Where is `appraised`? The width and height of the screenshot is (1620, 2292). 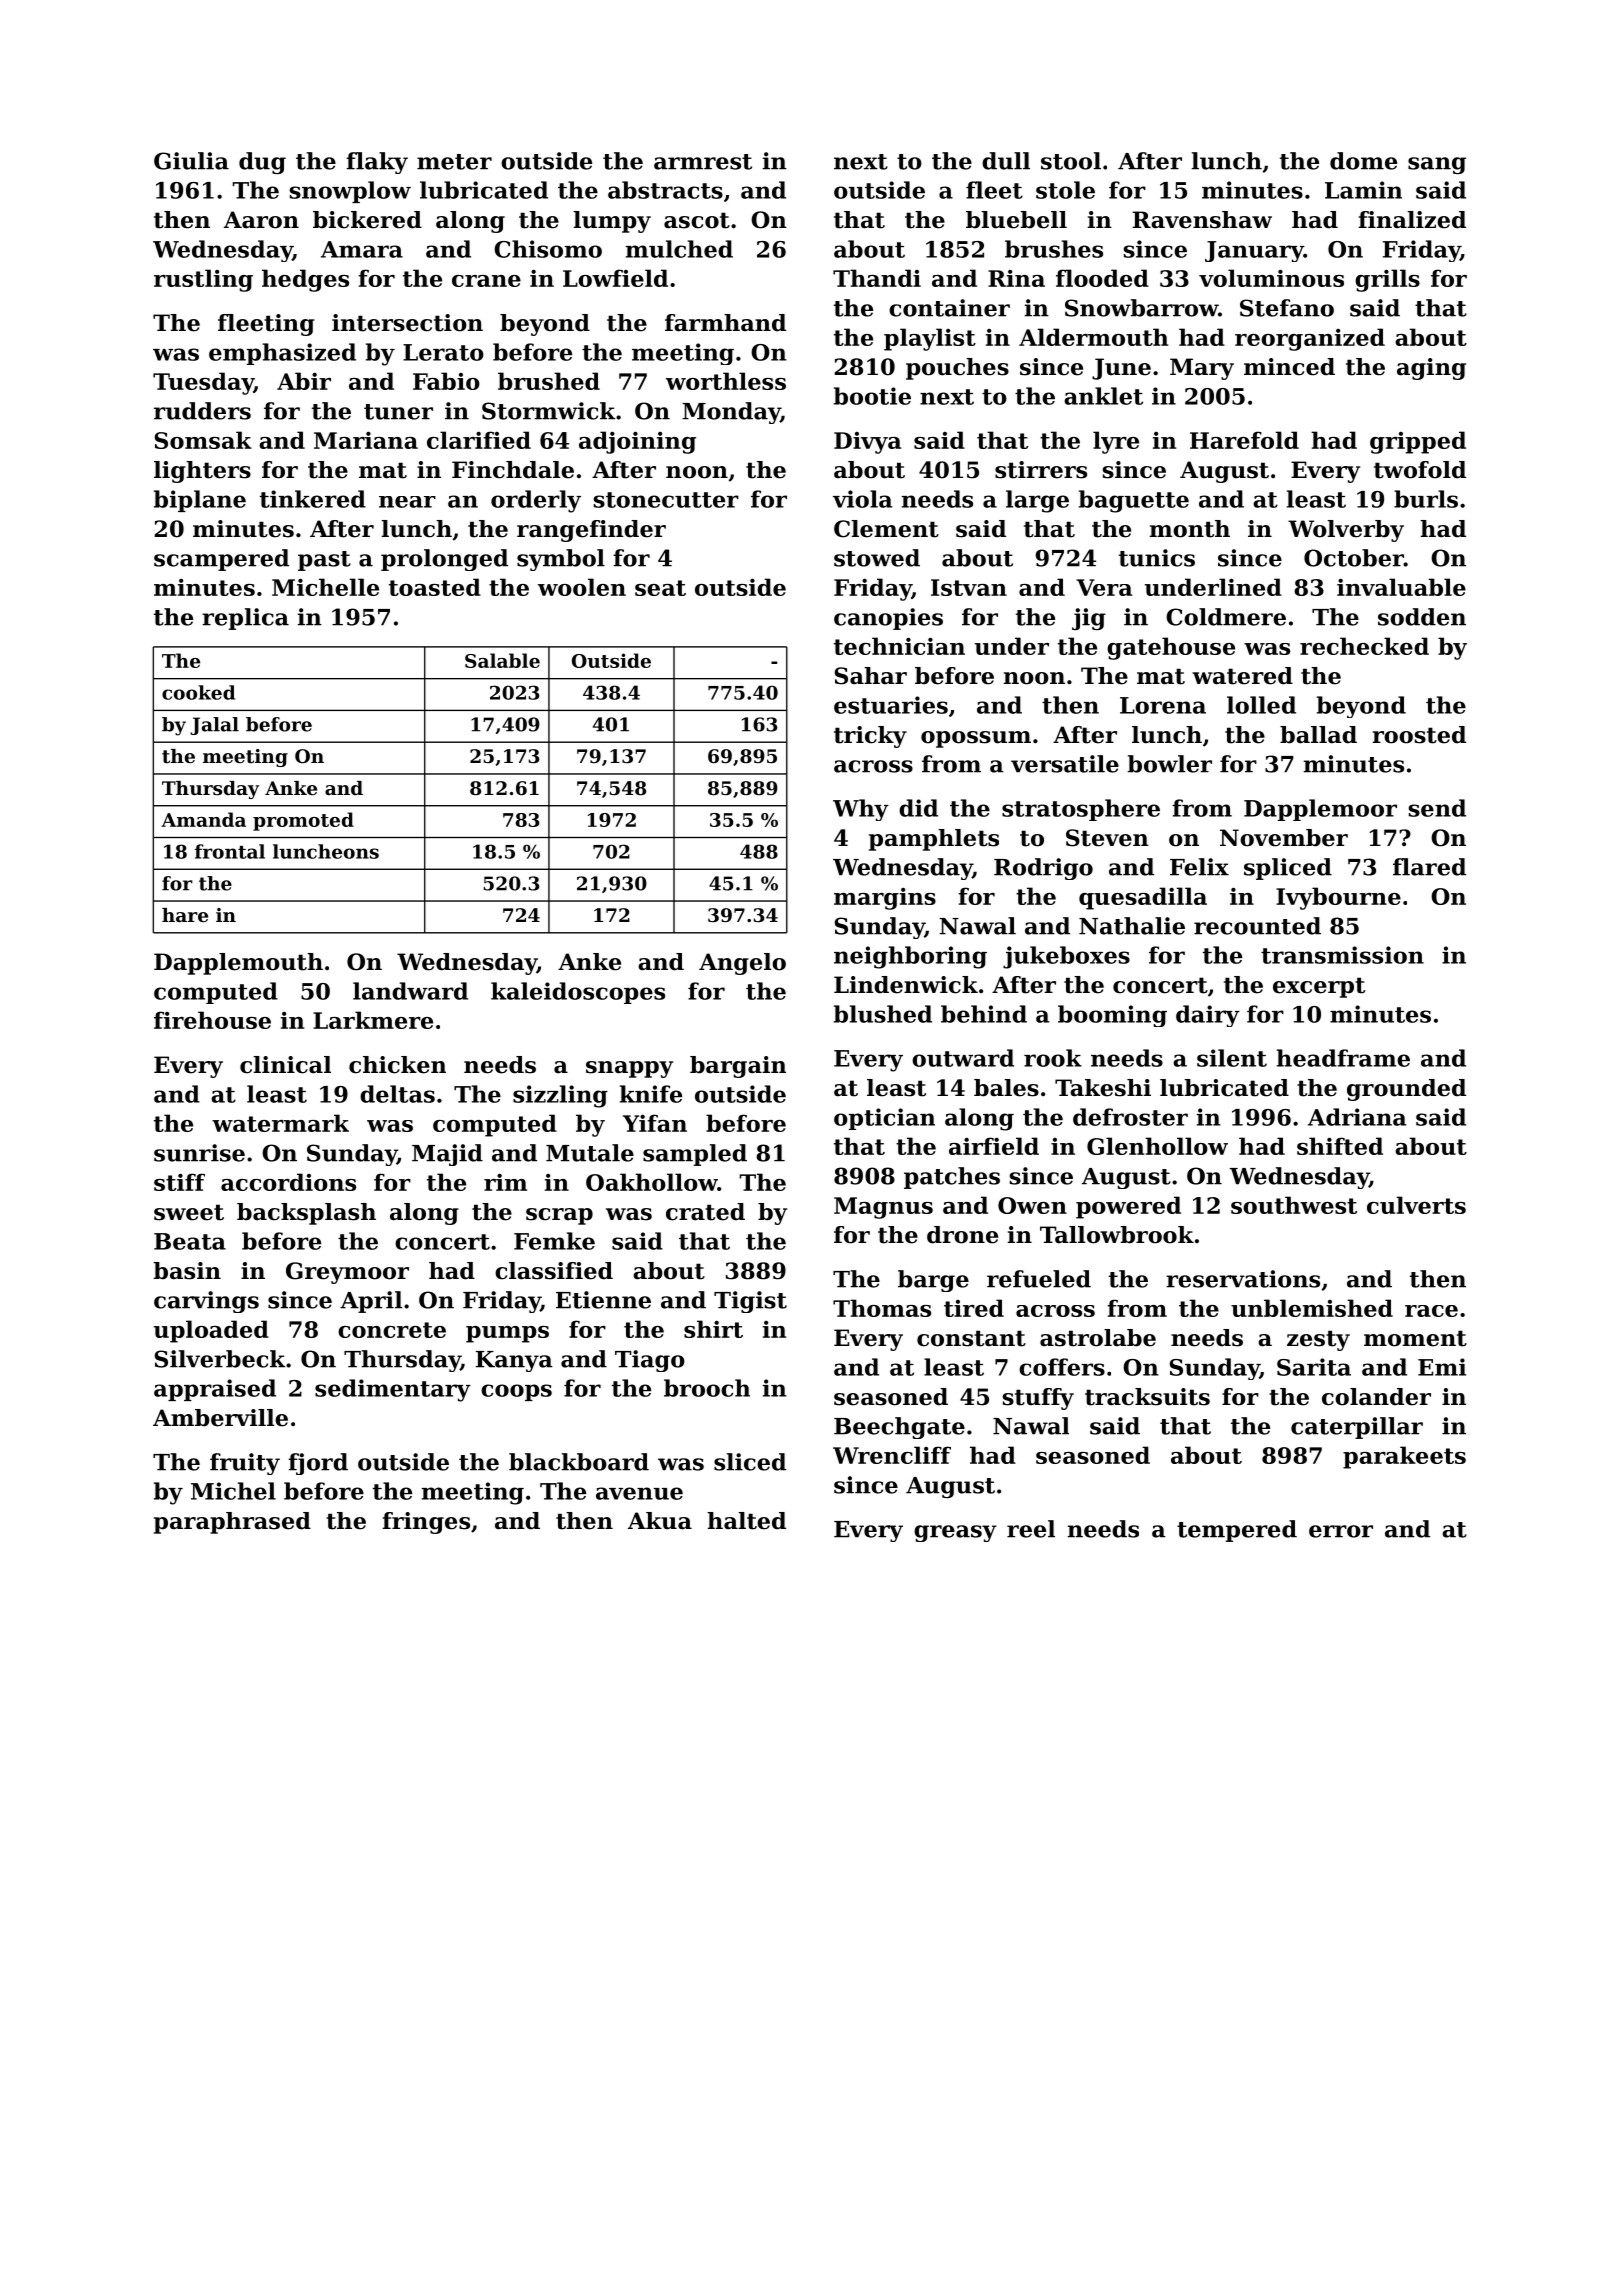 appraised is located at coordinates (215, 1390).
